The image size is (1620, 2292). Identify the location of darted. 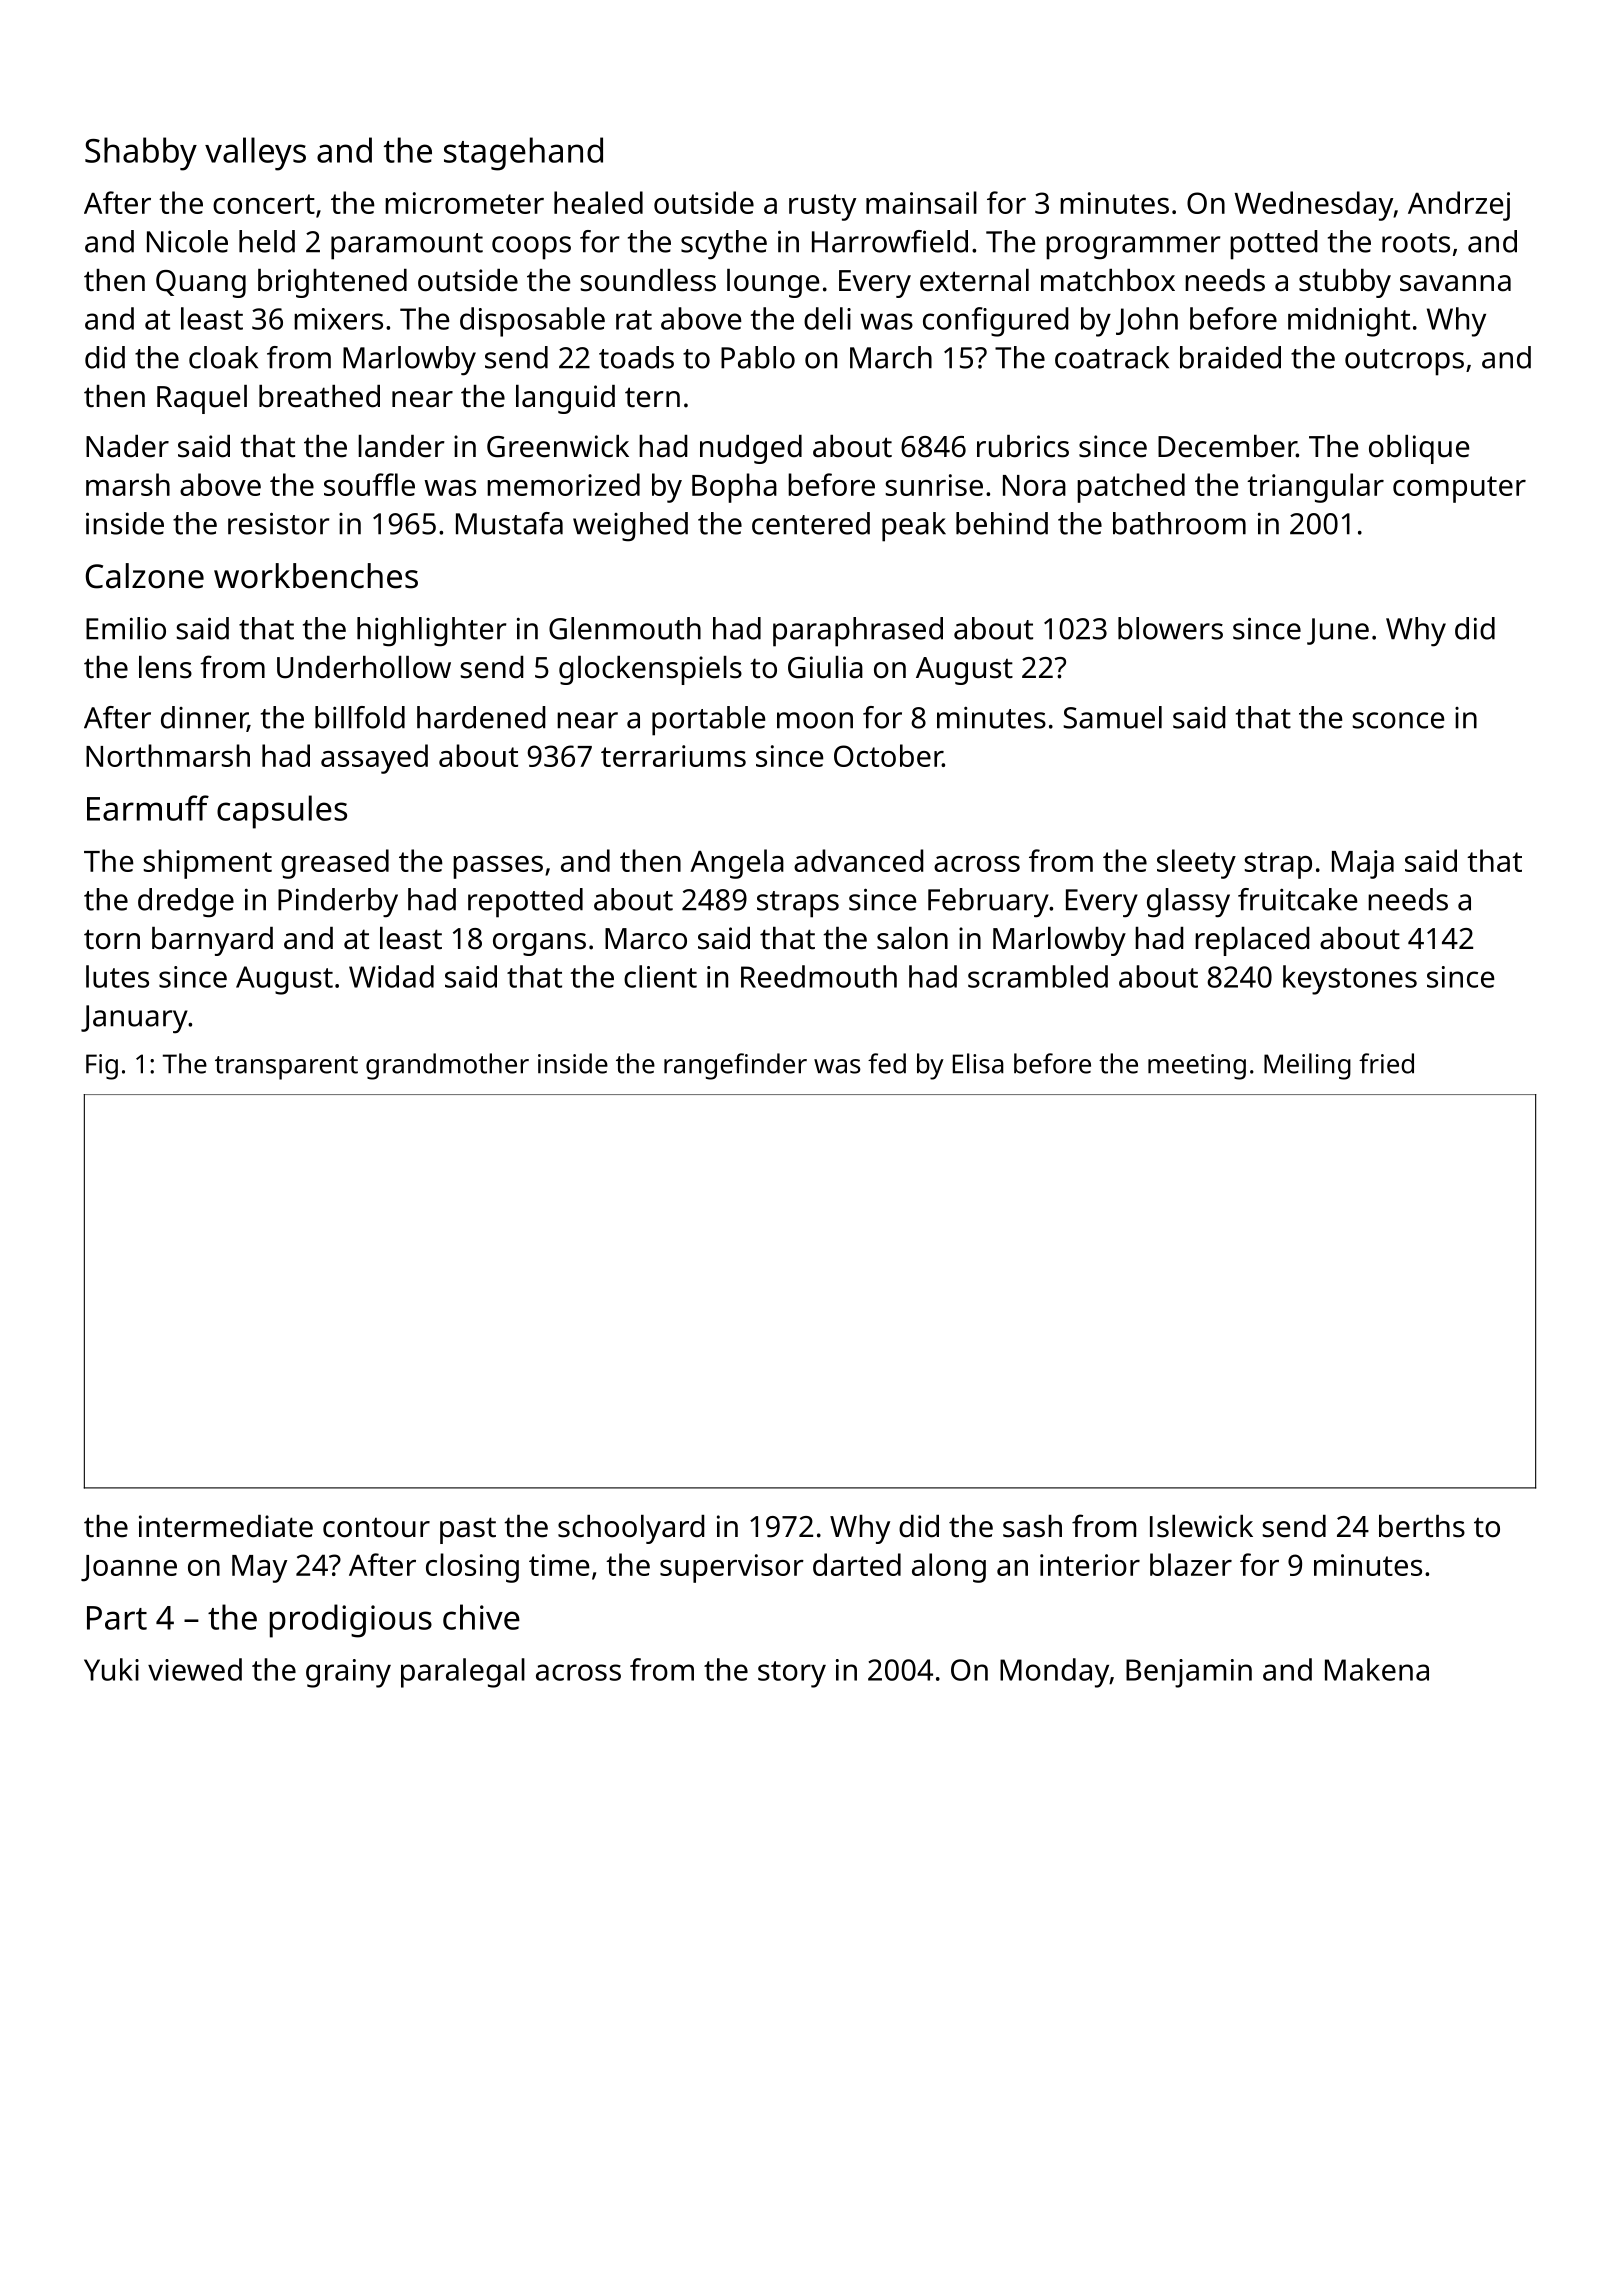
(857, 1564).
